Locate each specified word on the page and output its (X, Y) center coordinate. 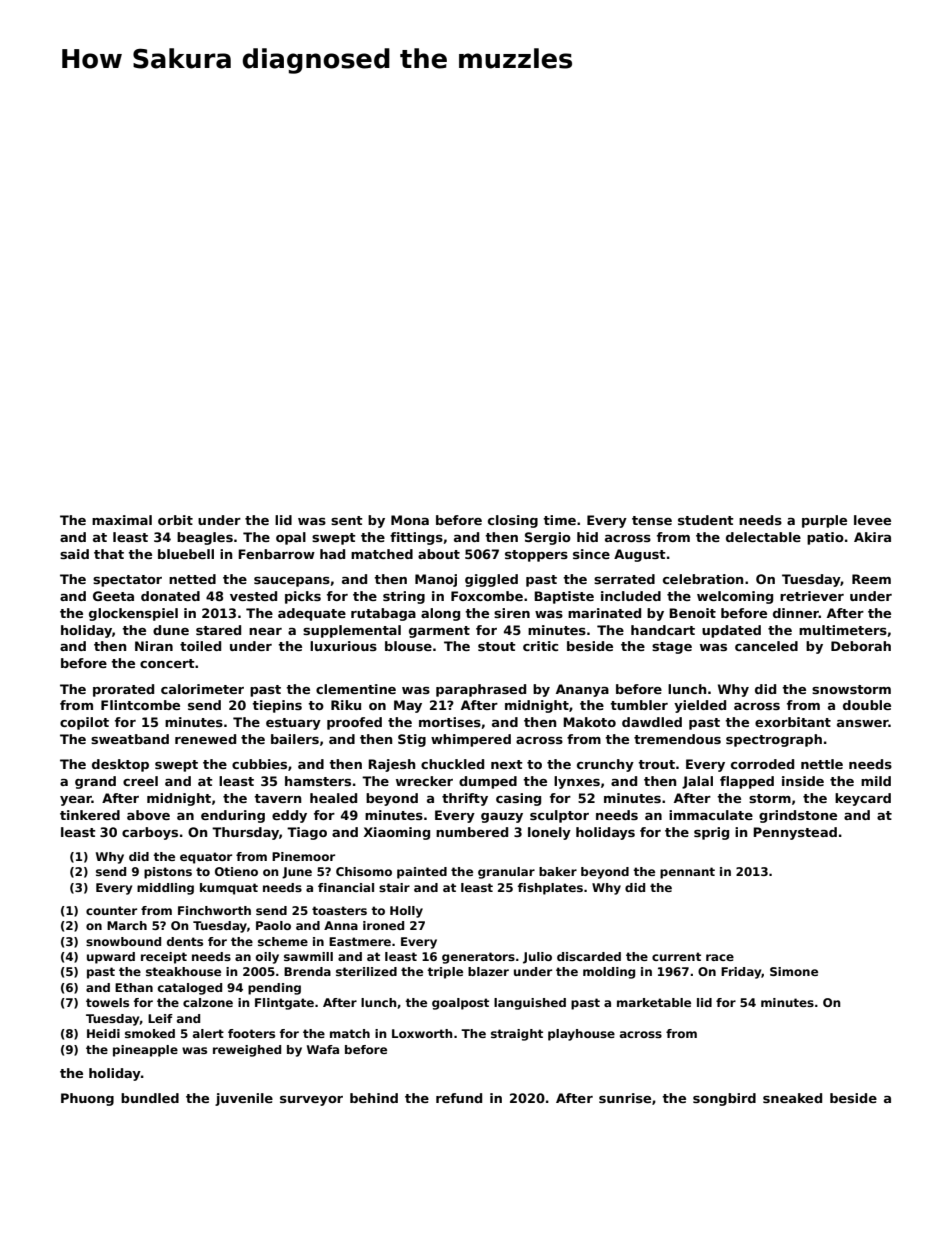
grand (95, 782)
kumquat (229, 889)
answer (863, 723)
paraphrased (481, 690)
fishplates (550, 889)
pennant (687, 873)
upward (111, 958)
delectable (763, 537)
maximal (122, 520)
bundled (150, 1098)
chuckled (452, 764)
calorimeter (202, 689)
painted (422, 873)
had (332, 554)
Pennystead (795, 833)
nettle (822, 764)
